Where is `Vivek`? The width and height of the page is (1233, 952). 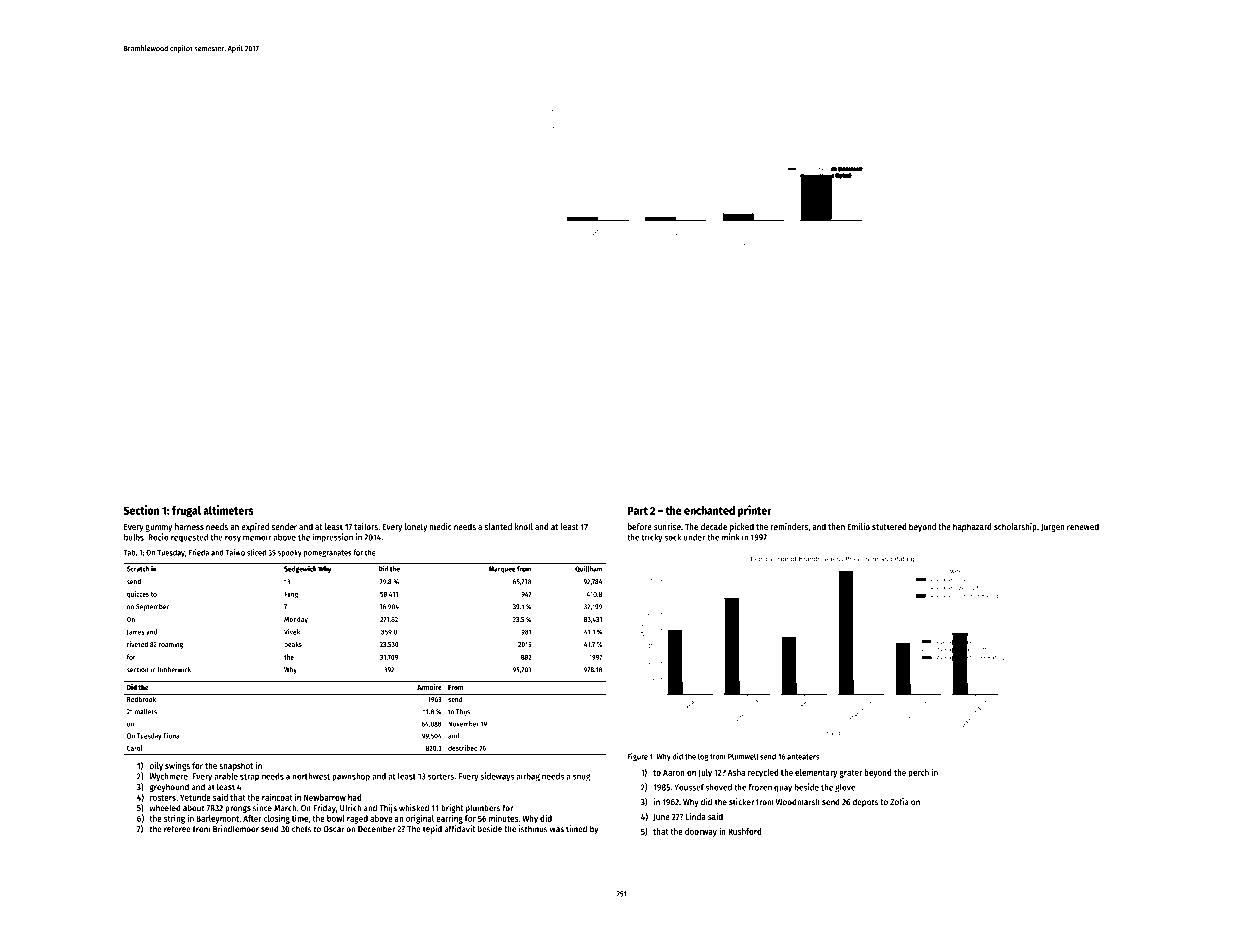
Vivek is located at coordinates (292, 632).
